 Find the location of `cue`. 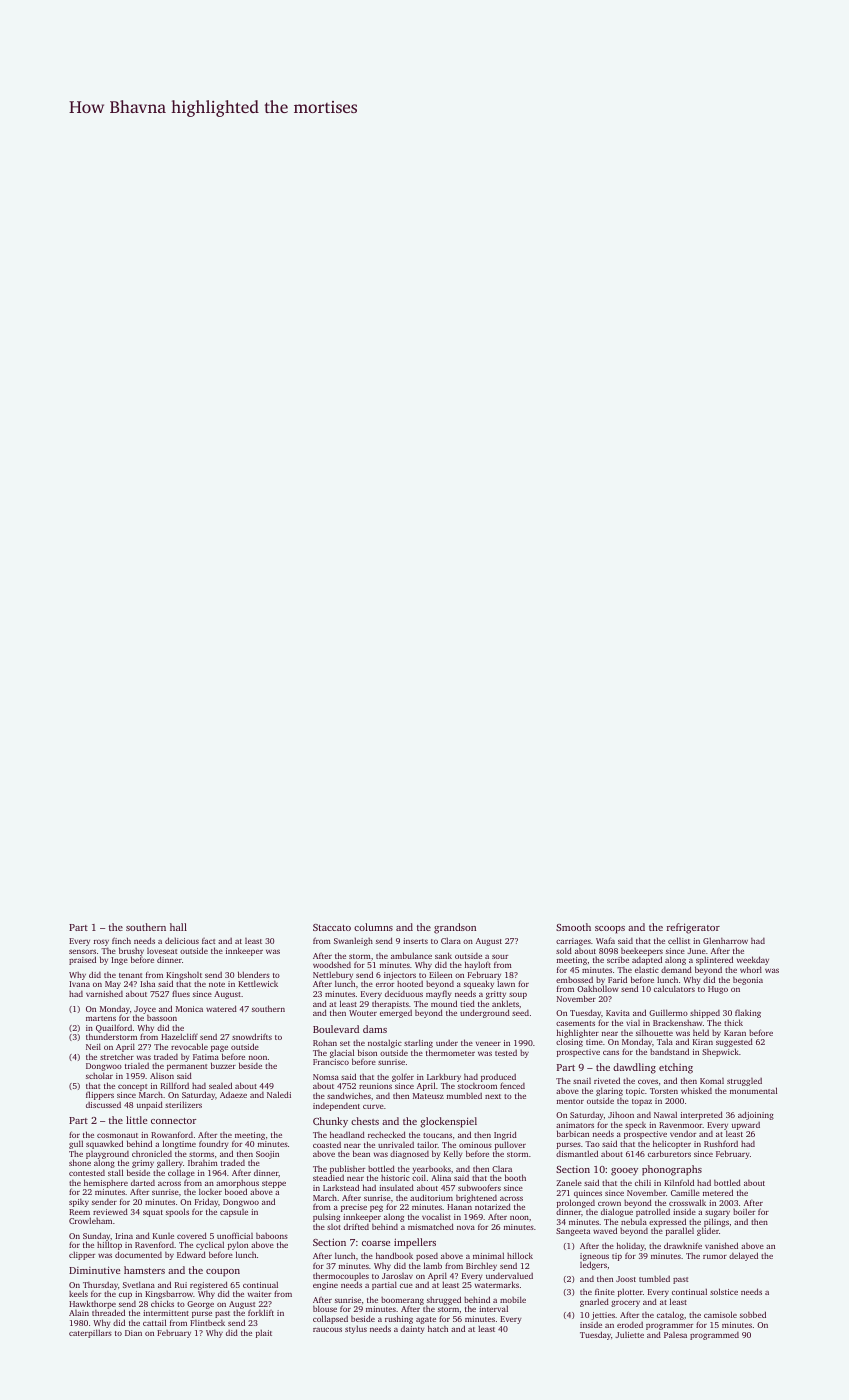

cue is located at coordinates (406, 1286).
